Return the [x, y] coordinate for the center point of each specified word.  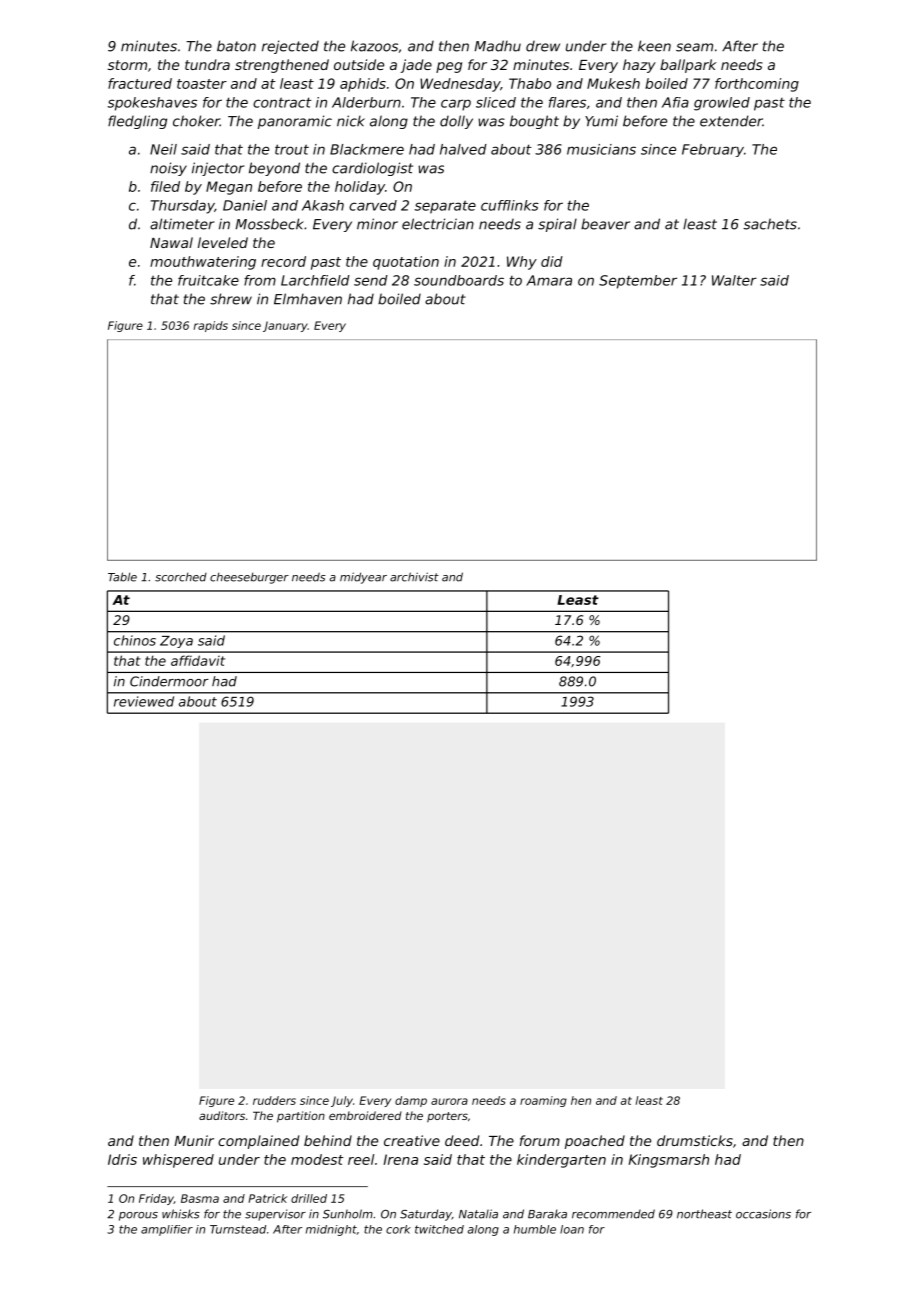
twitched [439, 1229]
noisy [168, 169]
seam [694, 47]
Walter [734, 280]
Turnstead [238, 1229]
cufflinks [510, 205]
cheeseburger [249, 578]
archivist [414, 577]
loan [572, 1229]
